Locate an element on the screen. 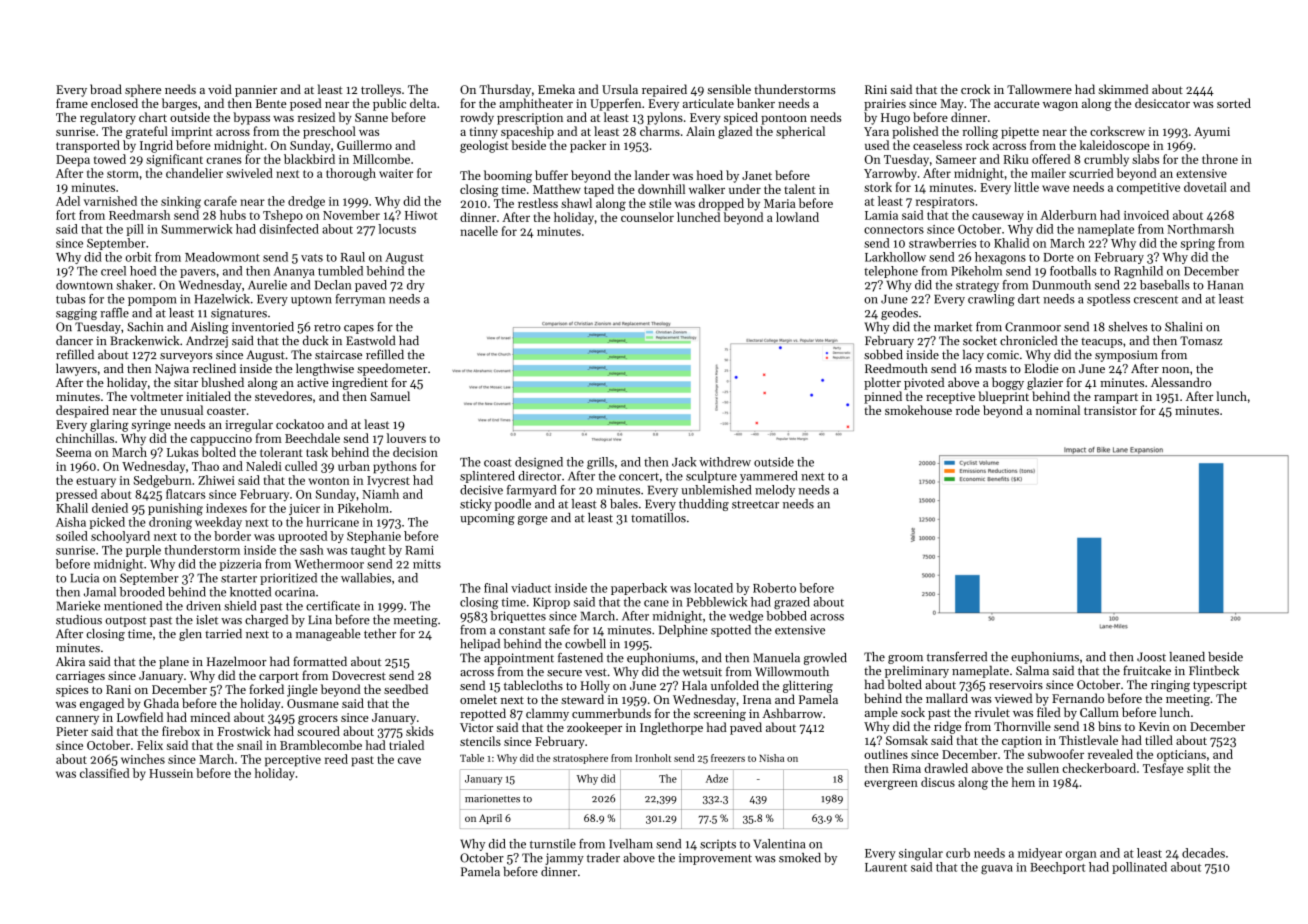  located is located at coordinates (713, 588).
